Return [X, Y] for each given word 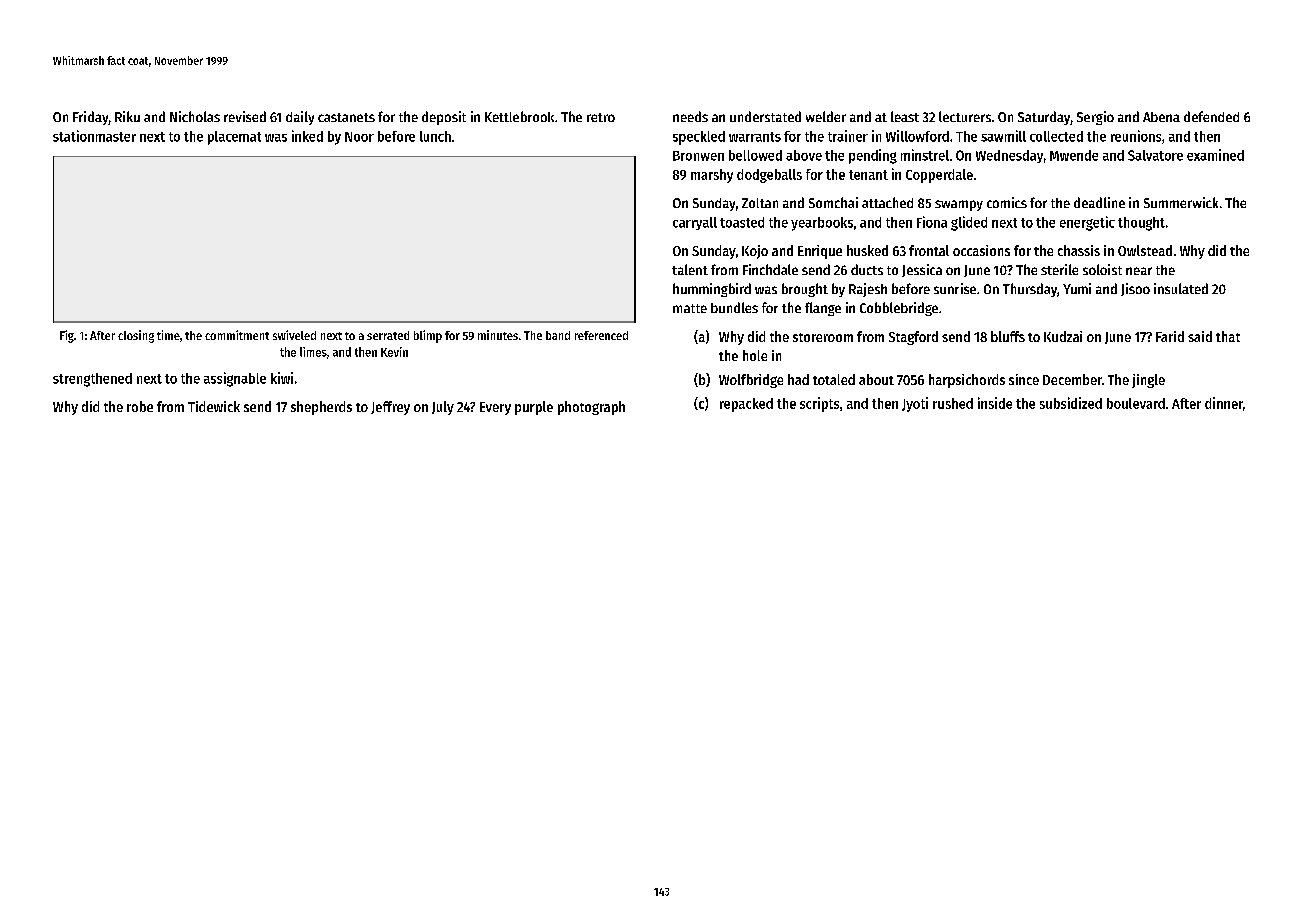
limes [313, 352]
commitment [237, 335]
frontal [929, 250]
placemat [234, 138]
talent [690, 269]
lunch [435, 136]
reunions [1136, 136]
